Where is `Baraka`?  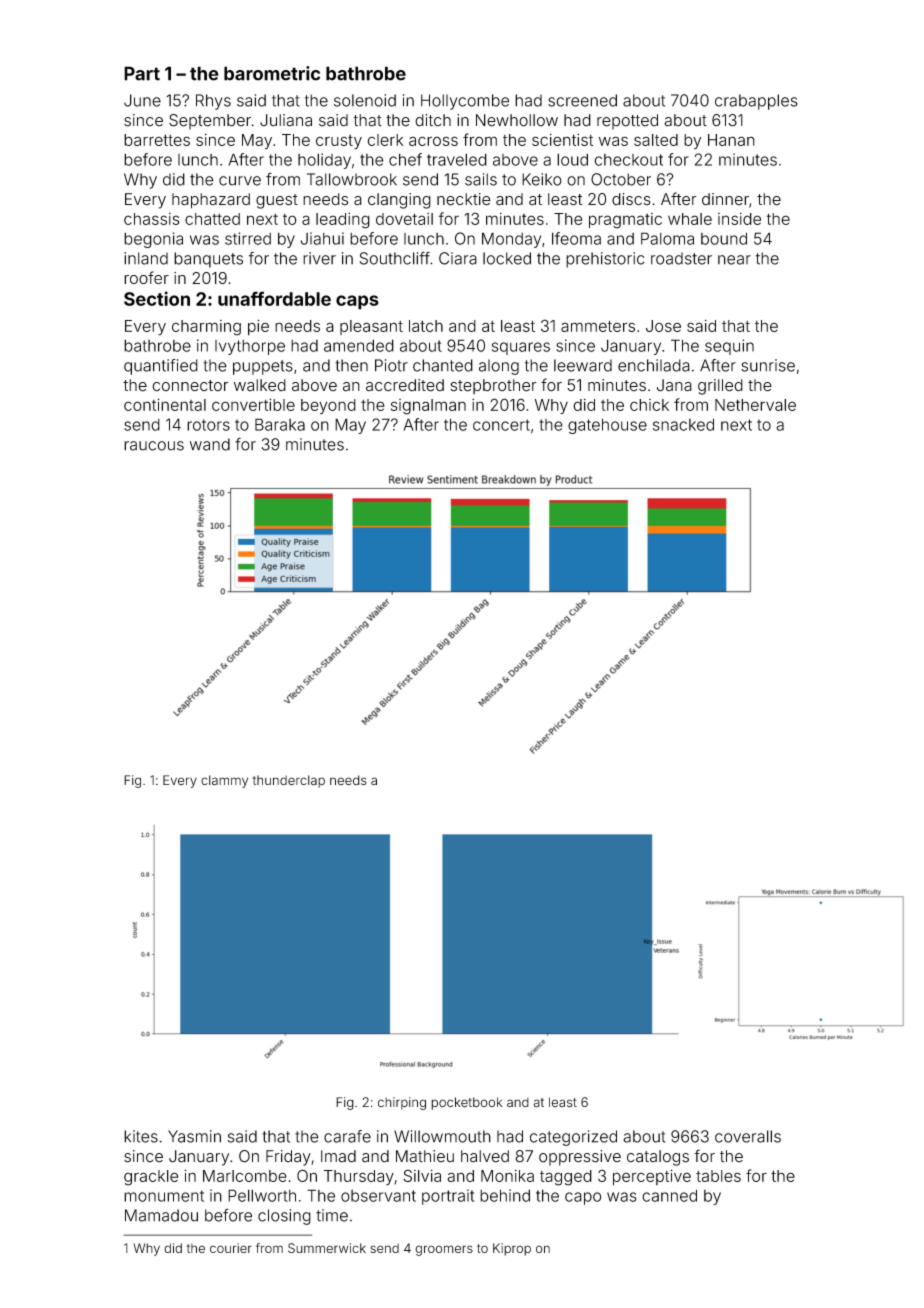
Baraka is located at coordinates (280, 424).
